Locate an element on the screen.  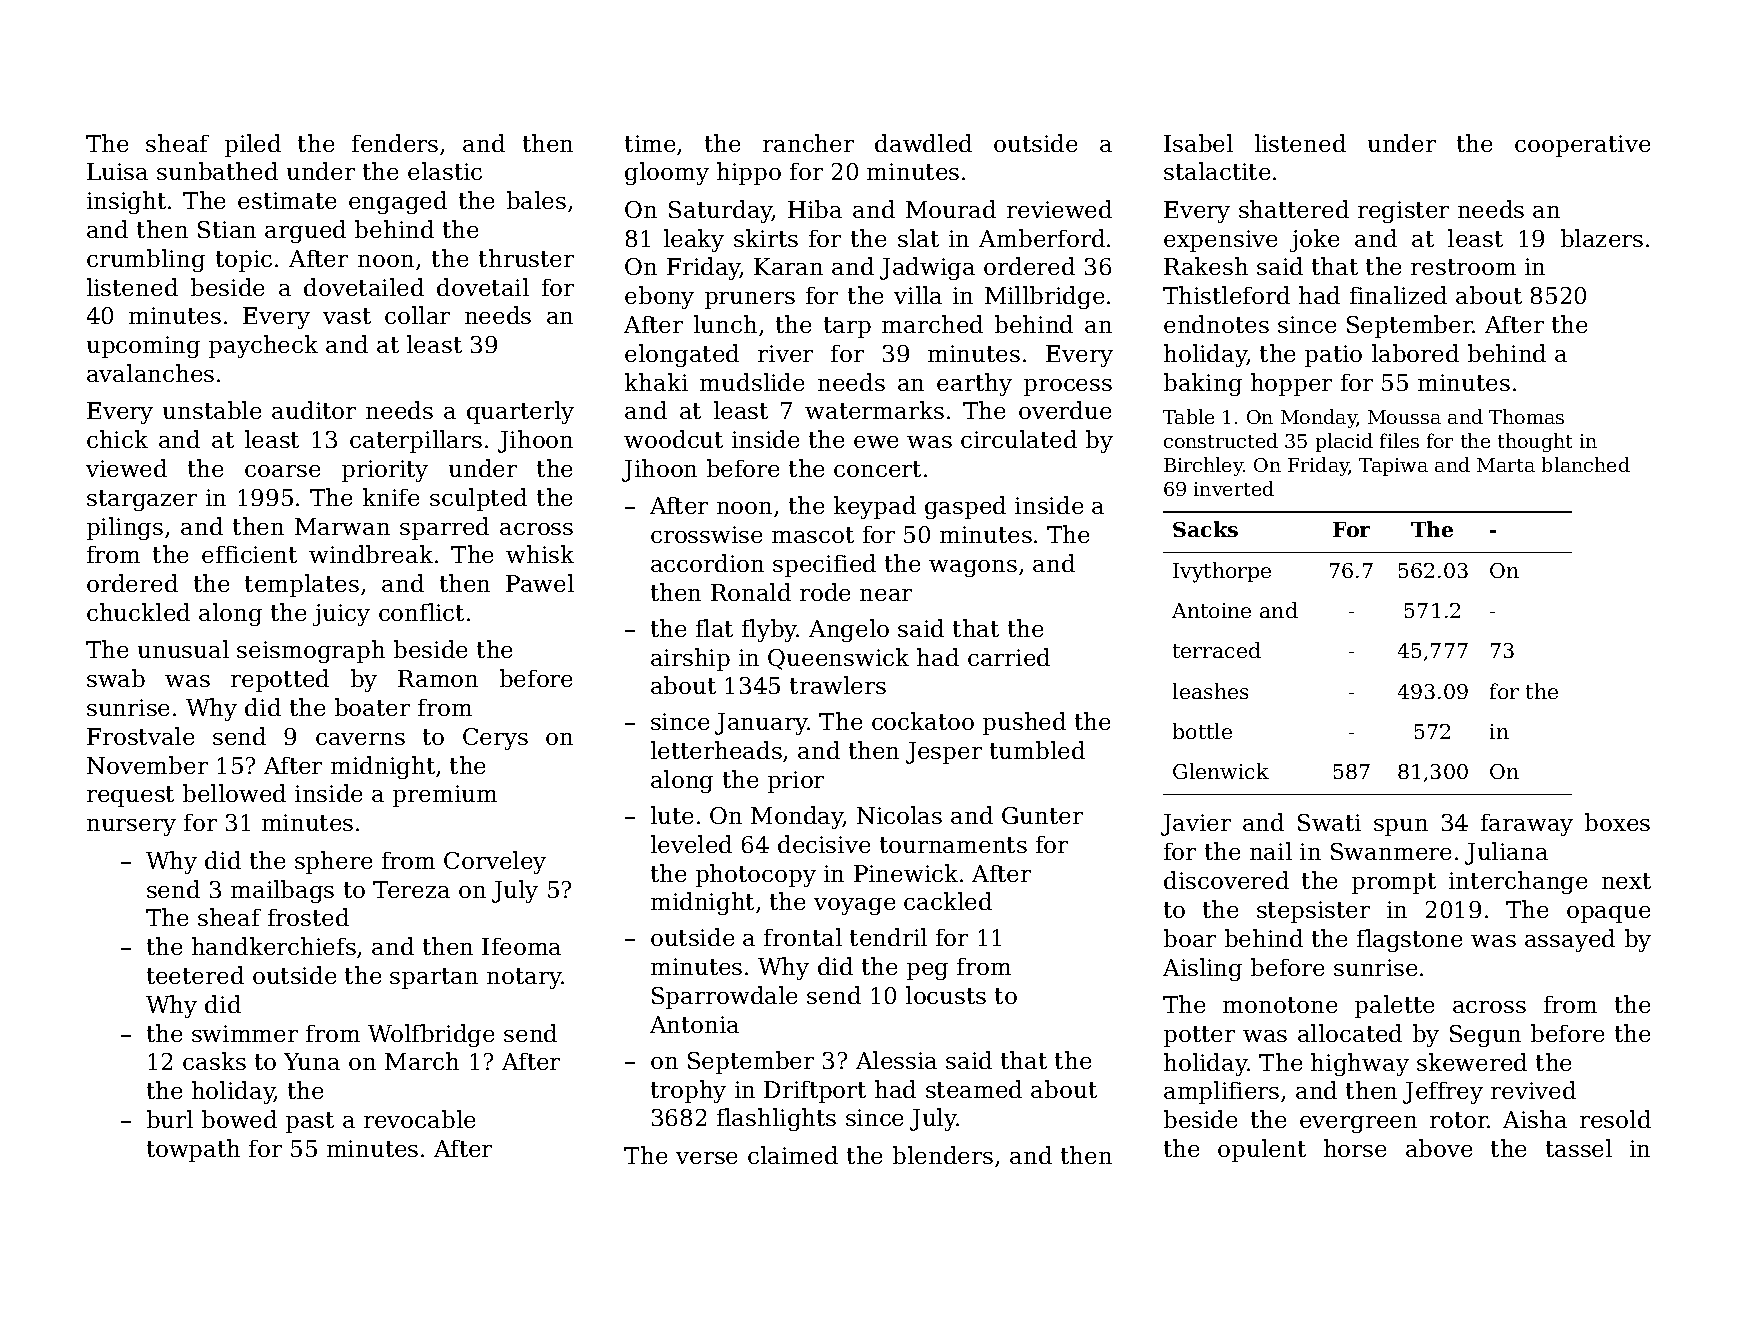
Marta is located at coordinates (1506, 465).
